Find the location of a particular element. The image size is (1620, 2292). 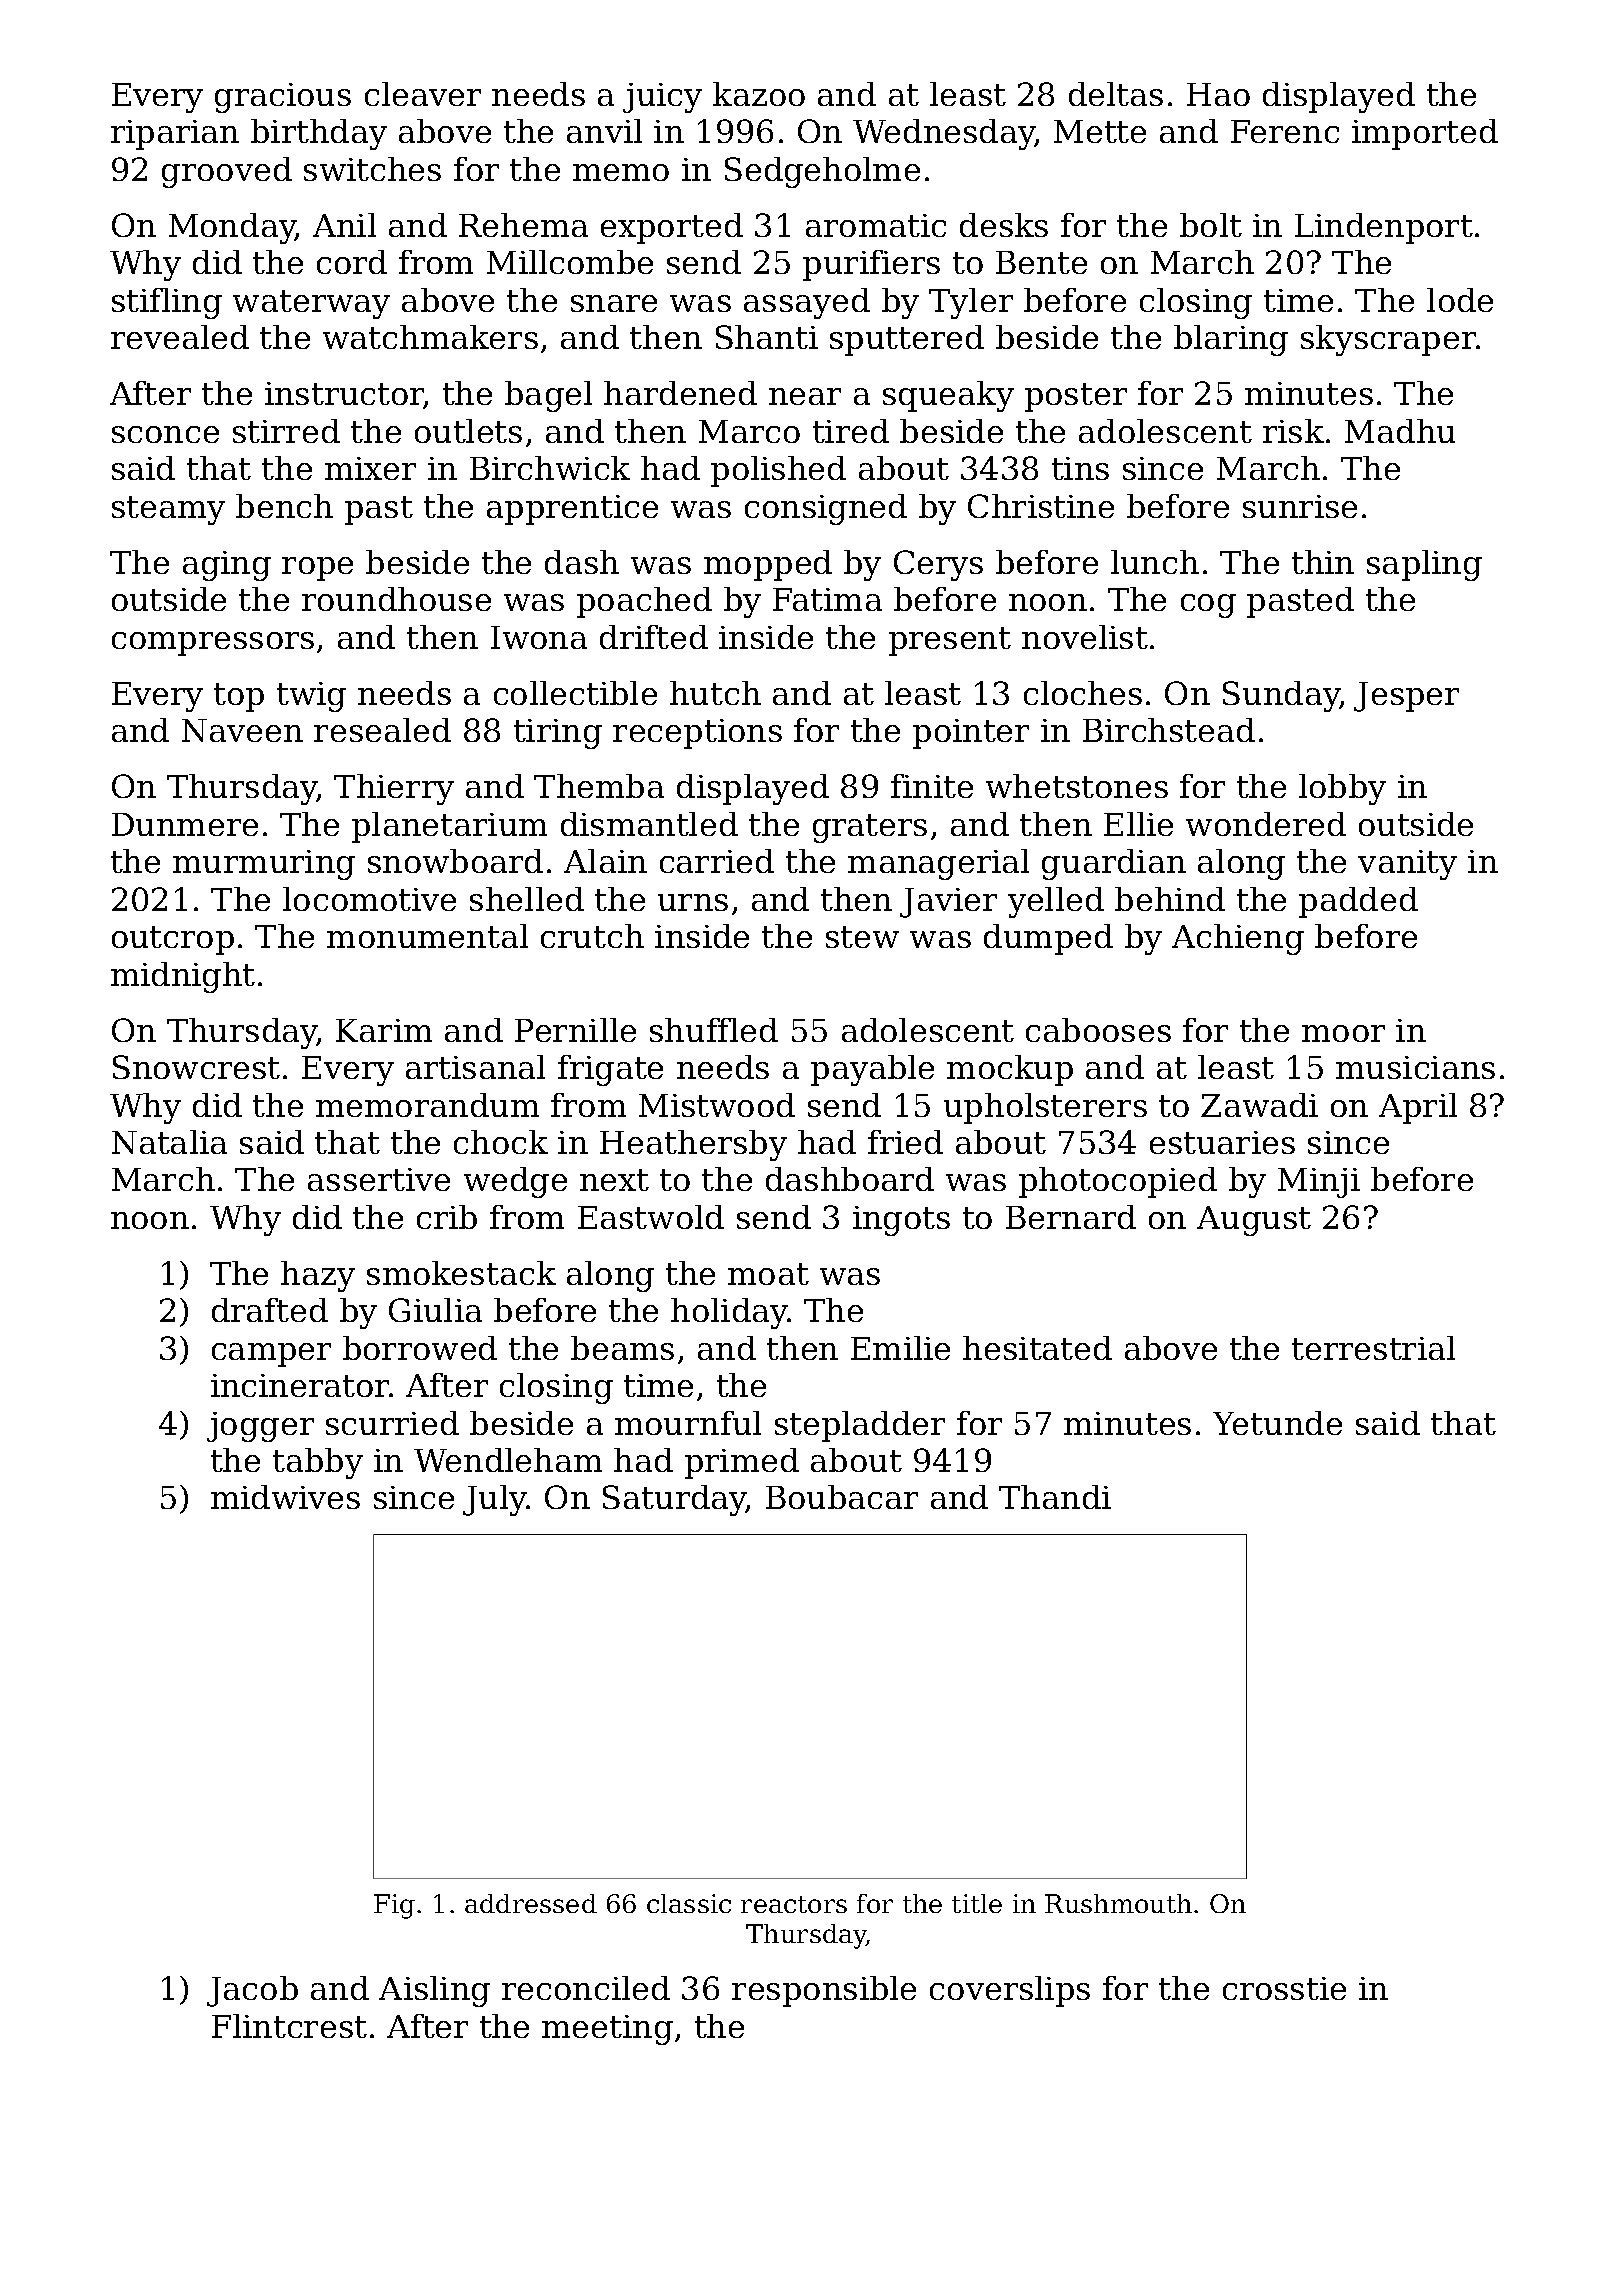

resealed is located at coordinates (382, 730).
